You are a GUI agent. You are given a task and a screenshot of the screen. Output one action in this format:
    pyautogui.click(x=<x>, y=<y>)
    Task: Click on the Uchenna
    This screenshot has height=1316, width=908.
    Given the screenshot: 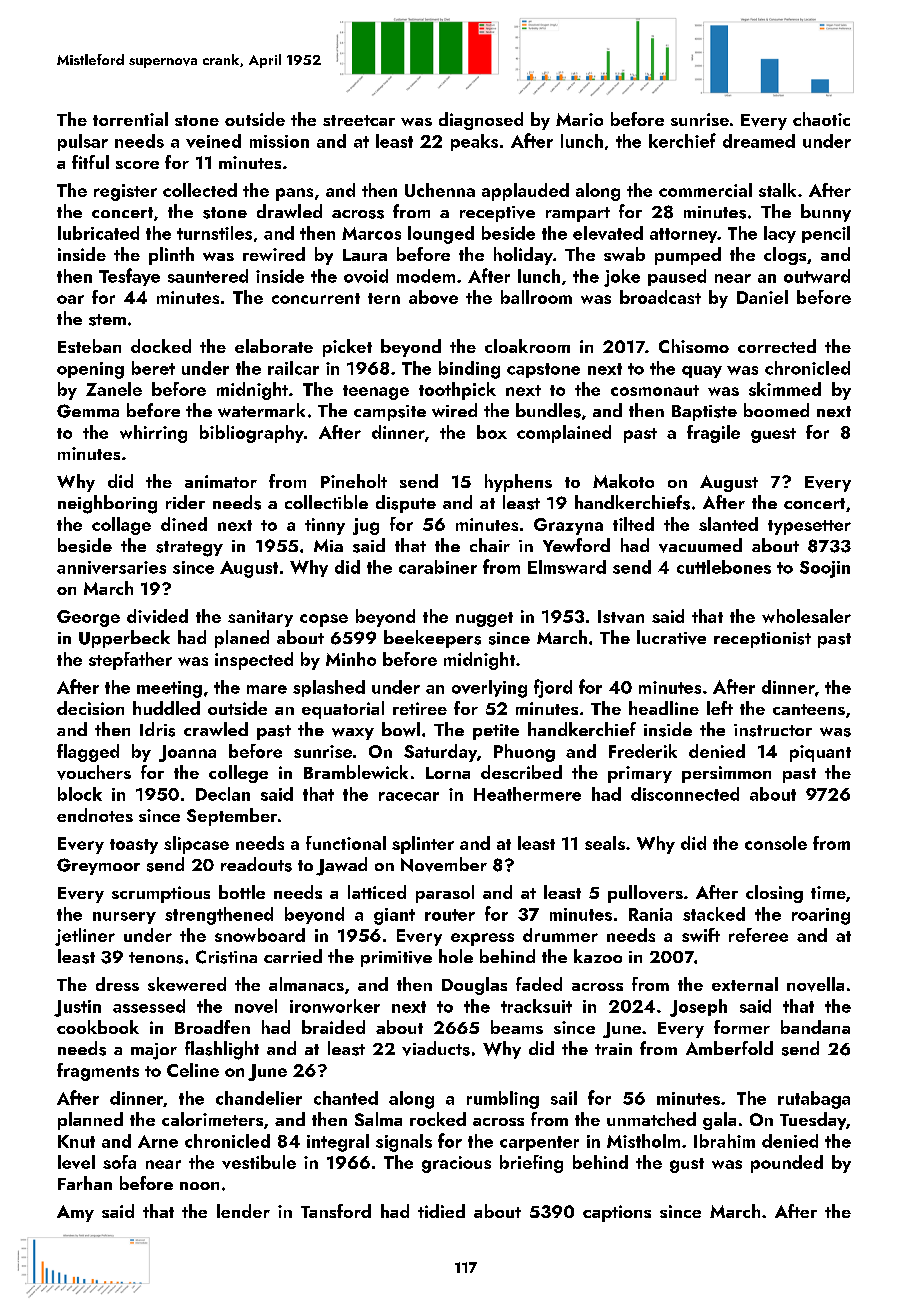 What is the action you would take?
    pyautogui.click(x=440, y=190)
